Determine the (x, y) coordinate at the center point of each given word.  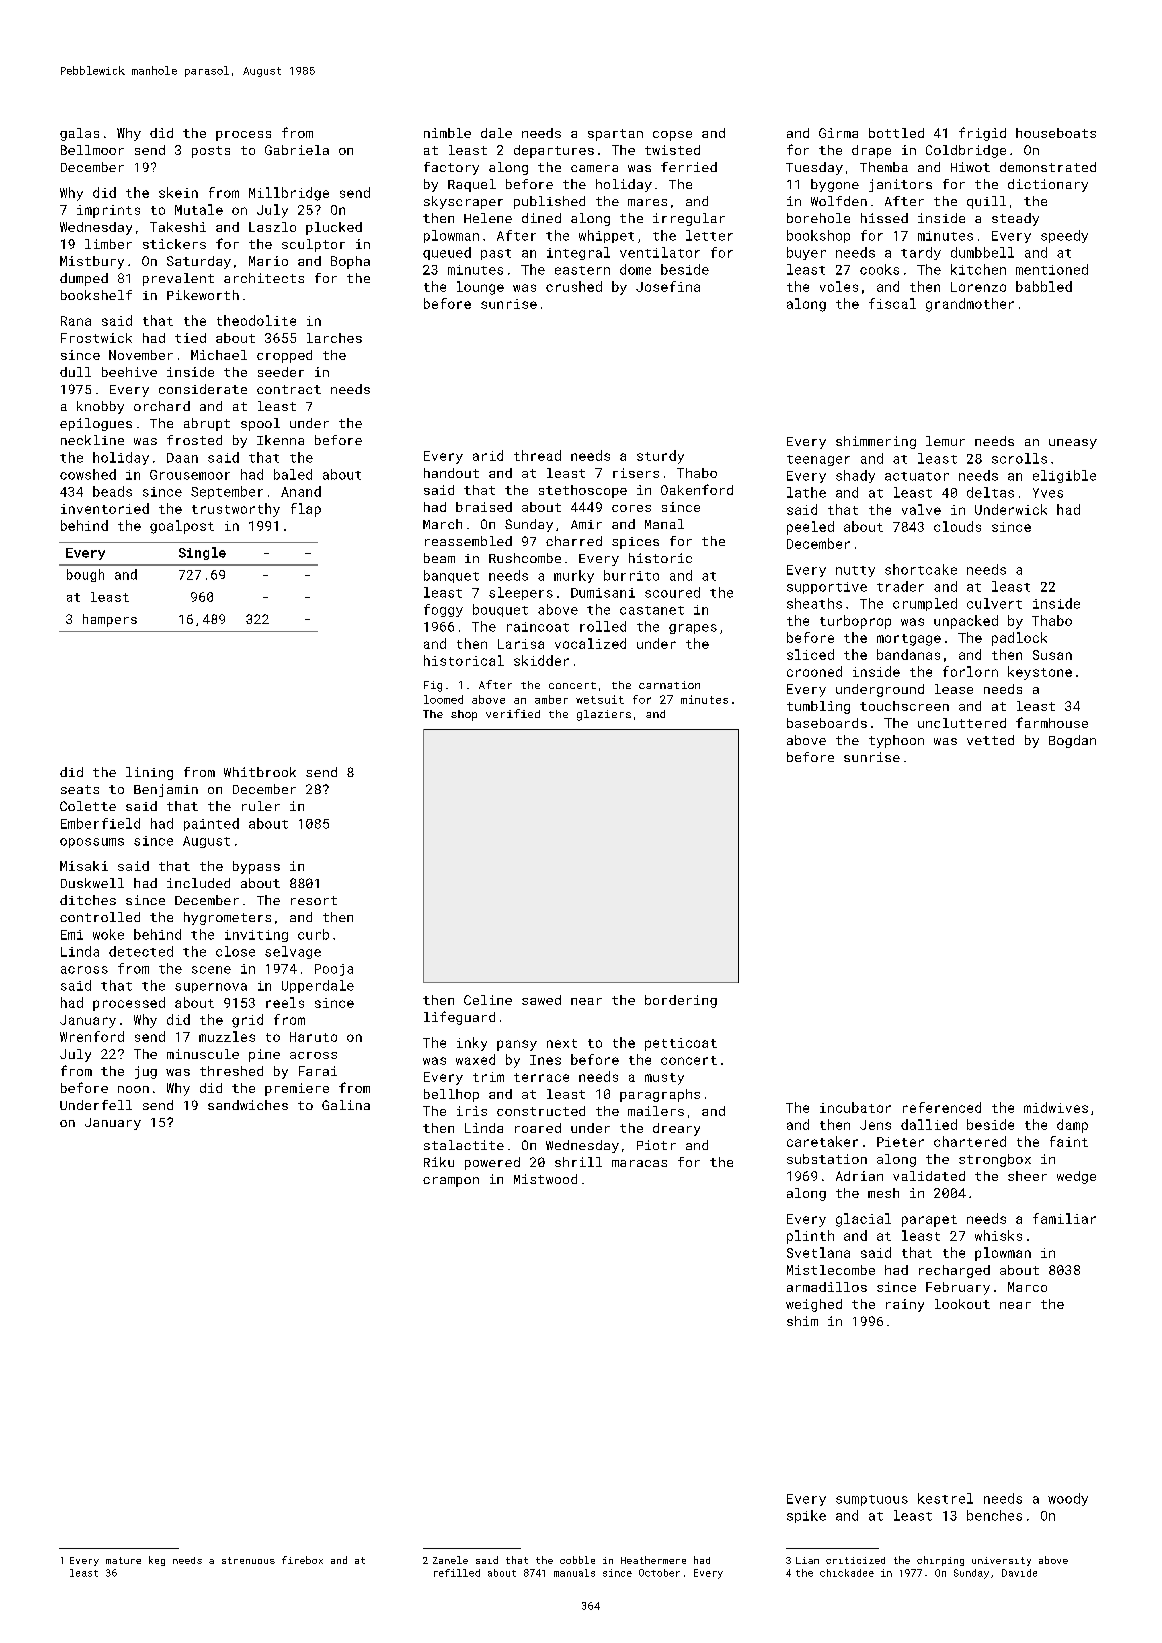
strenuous (248, 1560)
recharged (954, 1271)
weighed (814, 1305)
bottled (896, 133)
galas (79, 134)
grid (247, 1021)
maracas (639, 1163)
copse (672, 136)
